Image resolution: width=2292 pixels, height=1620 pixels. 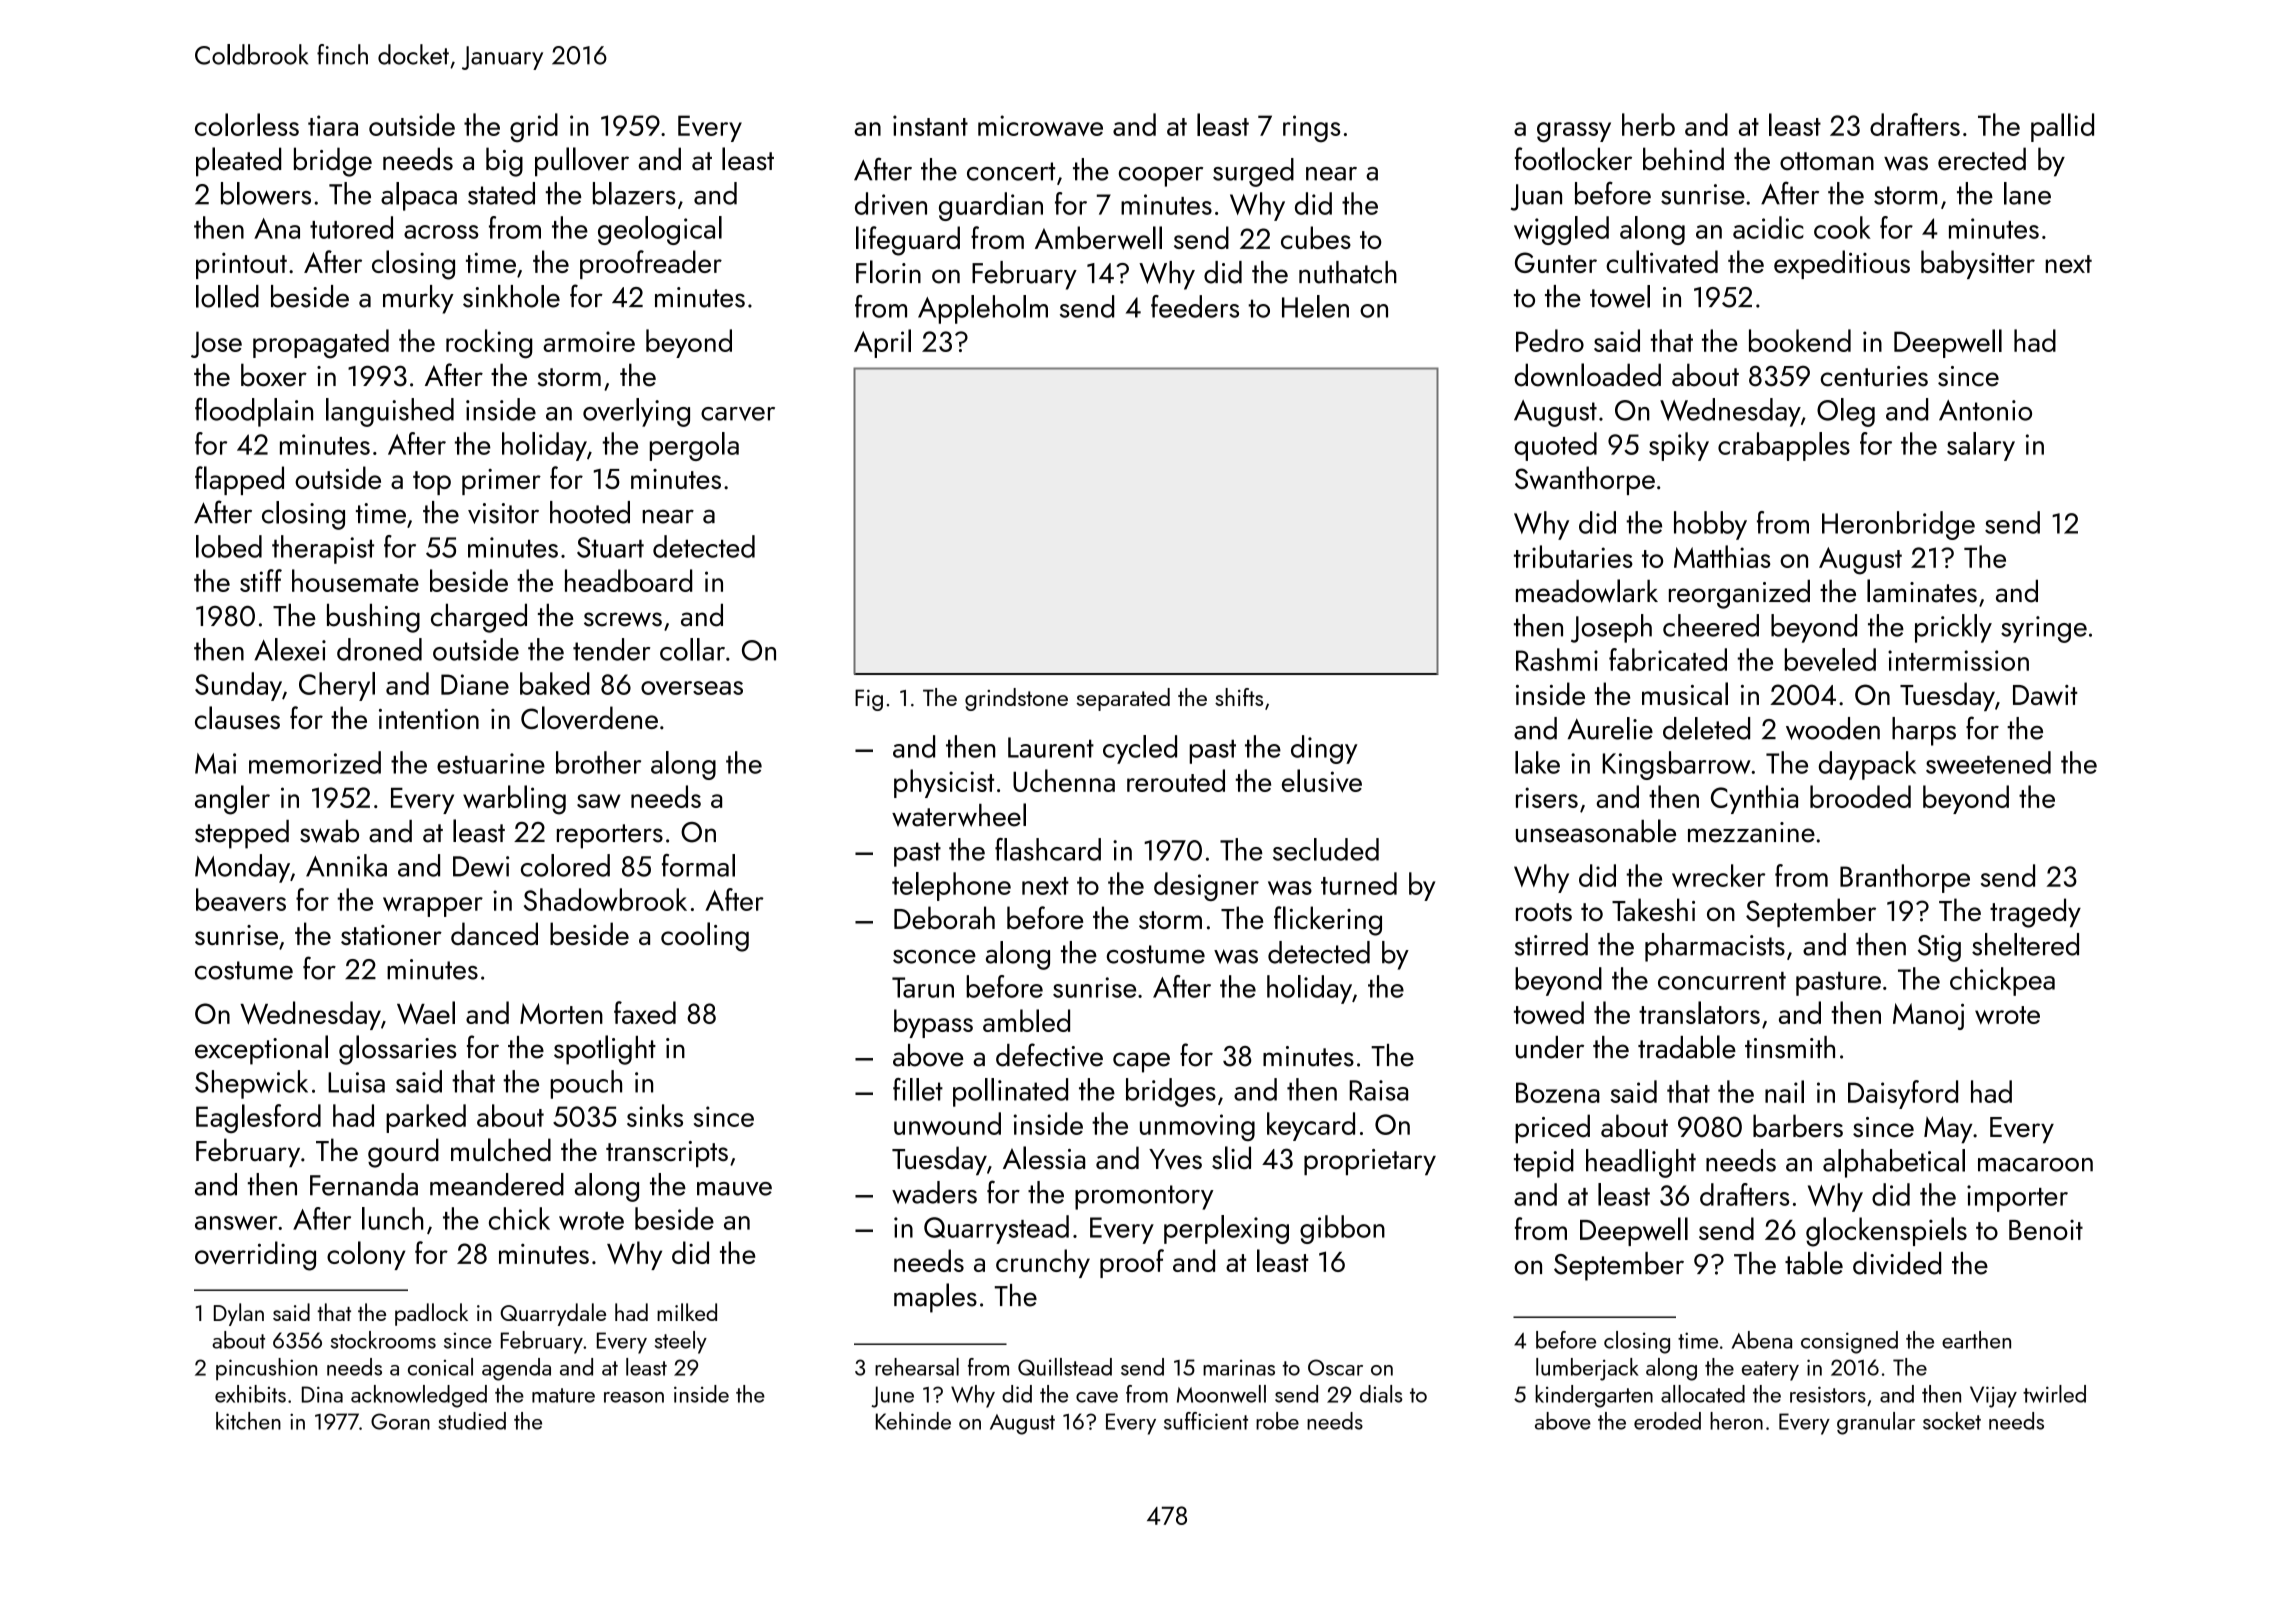 What do you see at coordinates (2046, 1230) in the image?
I see `Benoit` at bounding box center [2046, 1230].
